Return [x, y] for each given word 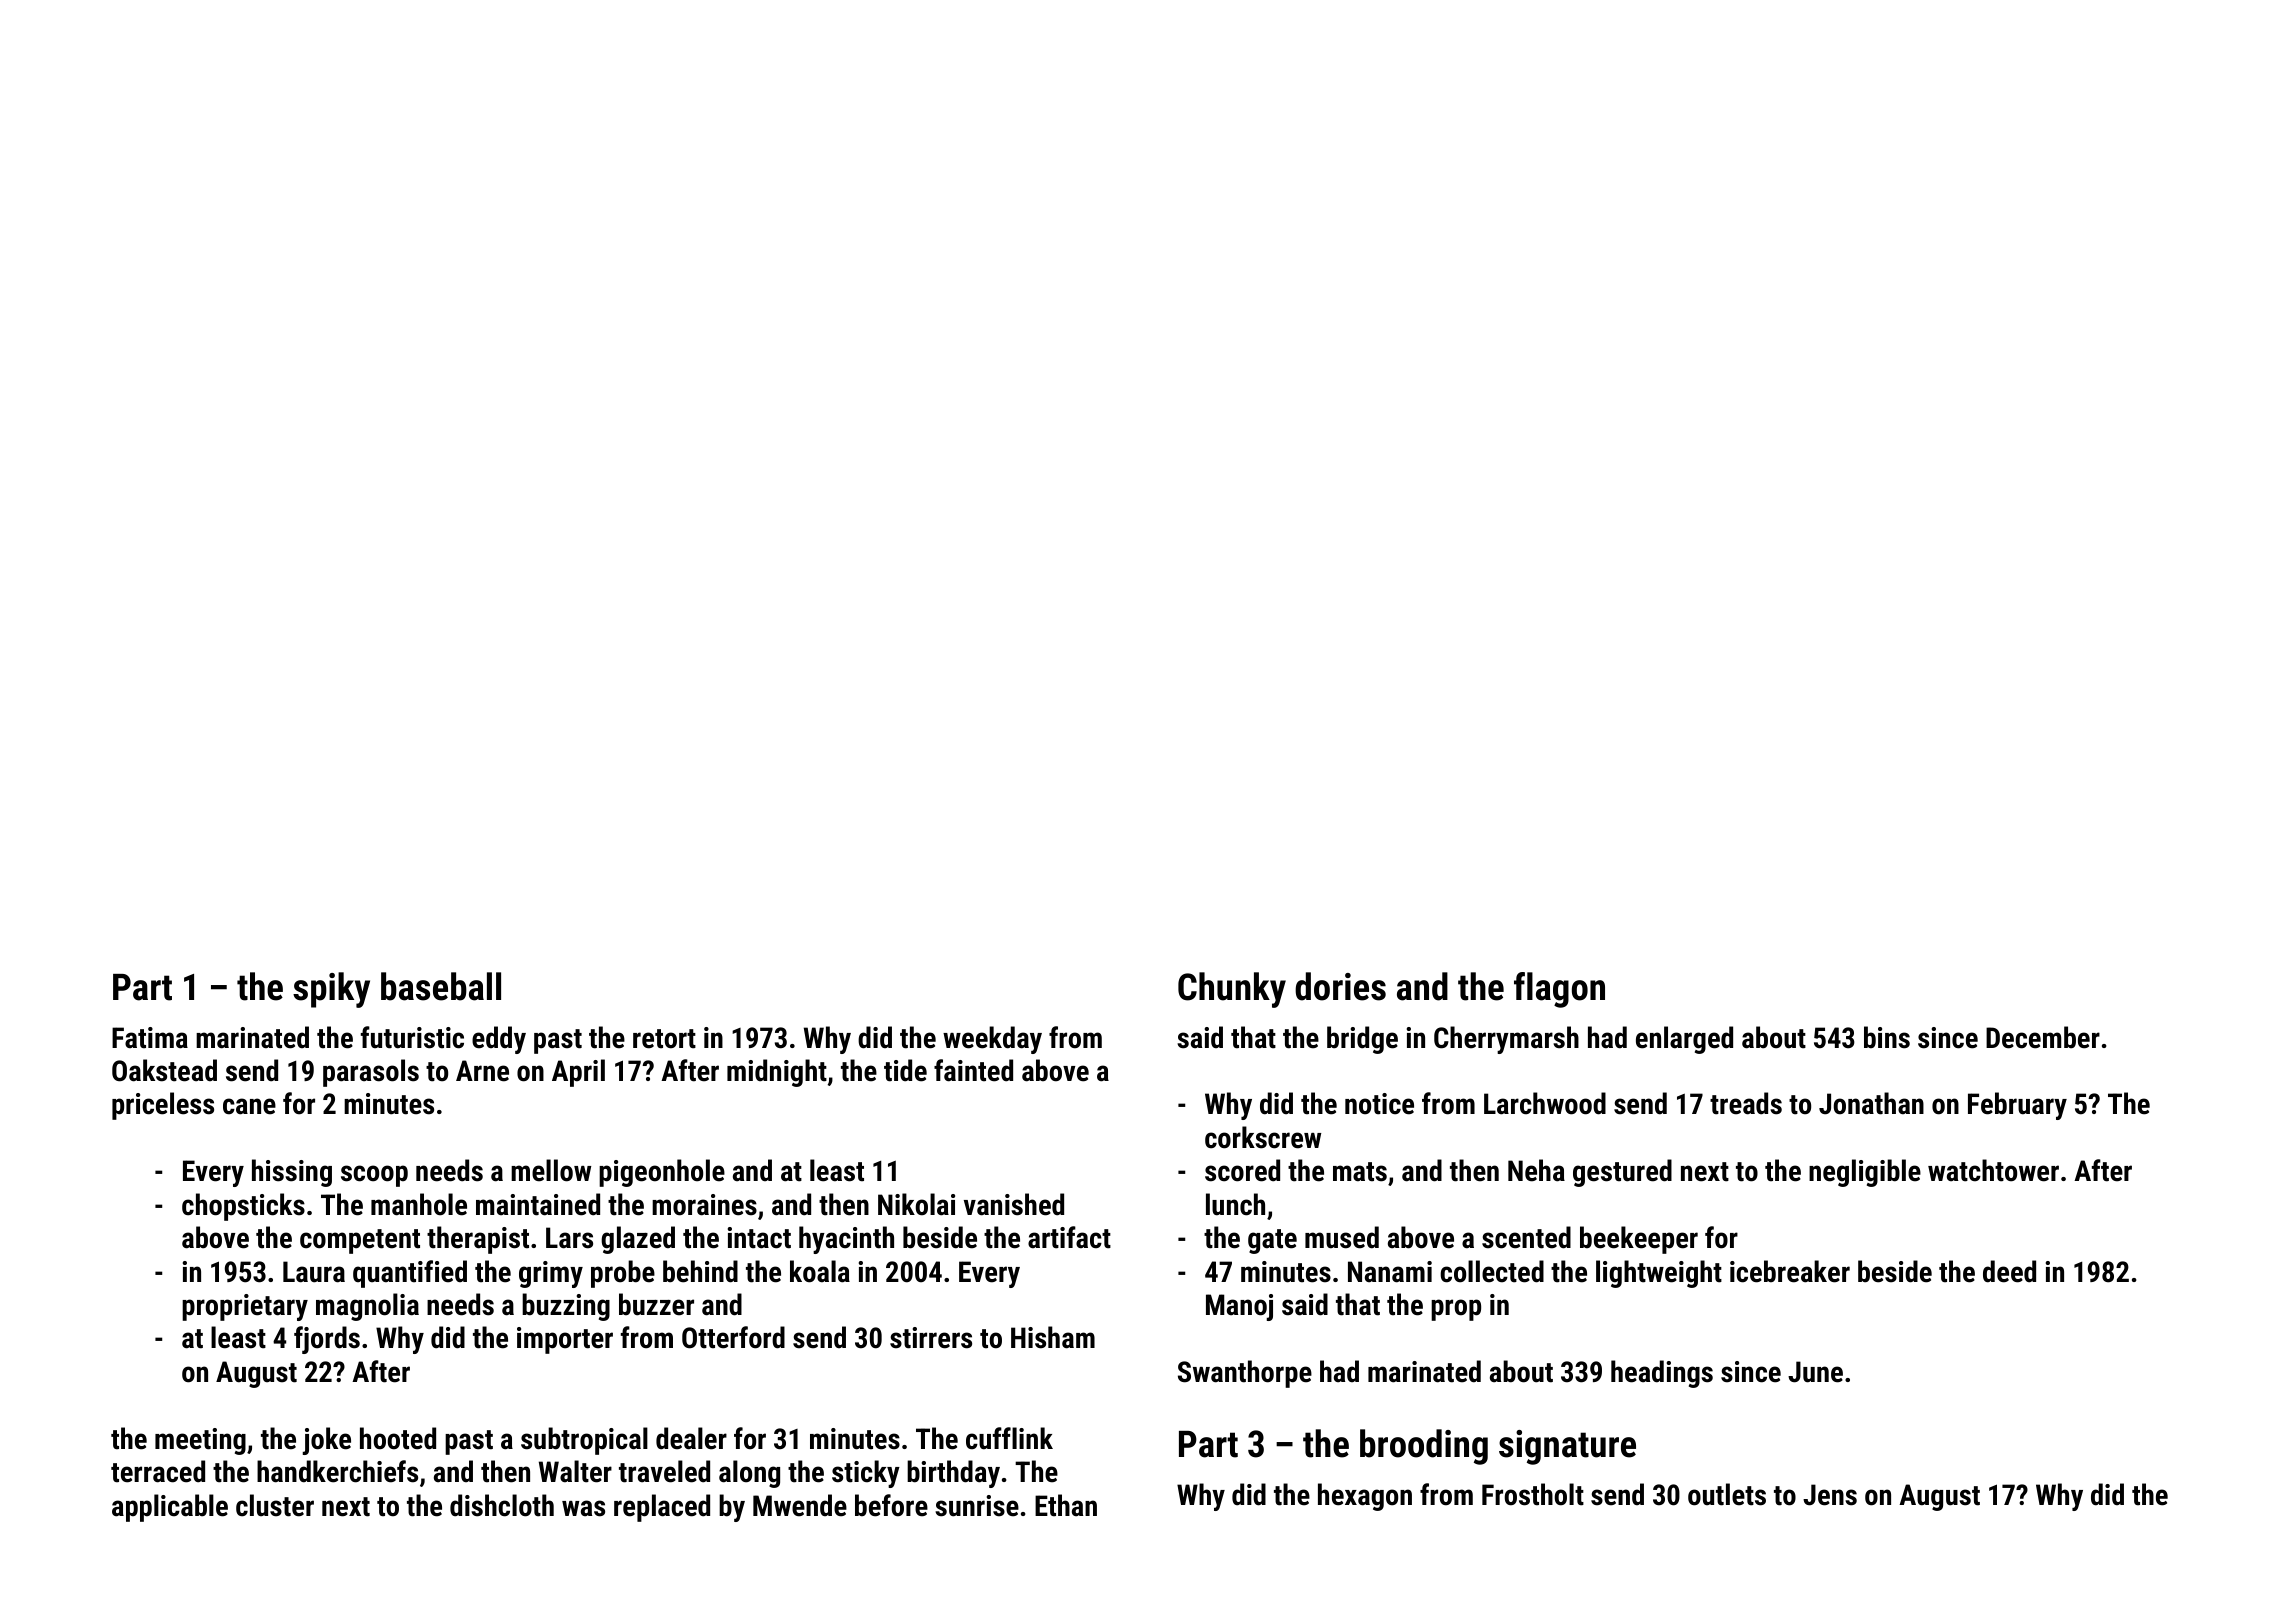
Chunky [1232, 990]
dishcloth [502, 1505]
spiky [331, 990]
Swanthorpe [1245, 1374]
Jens [1830, 1495]
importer [565, 1340]
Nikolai [916, 1204]
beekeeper [1639, 1240]
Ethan [1066, 1505]
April [578, 1073]
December [2043, 1037]
